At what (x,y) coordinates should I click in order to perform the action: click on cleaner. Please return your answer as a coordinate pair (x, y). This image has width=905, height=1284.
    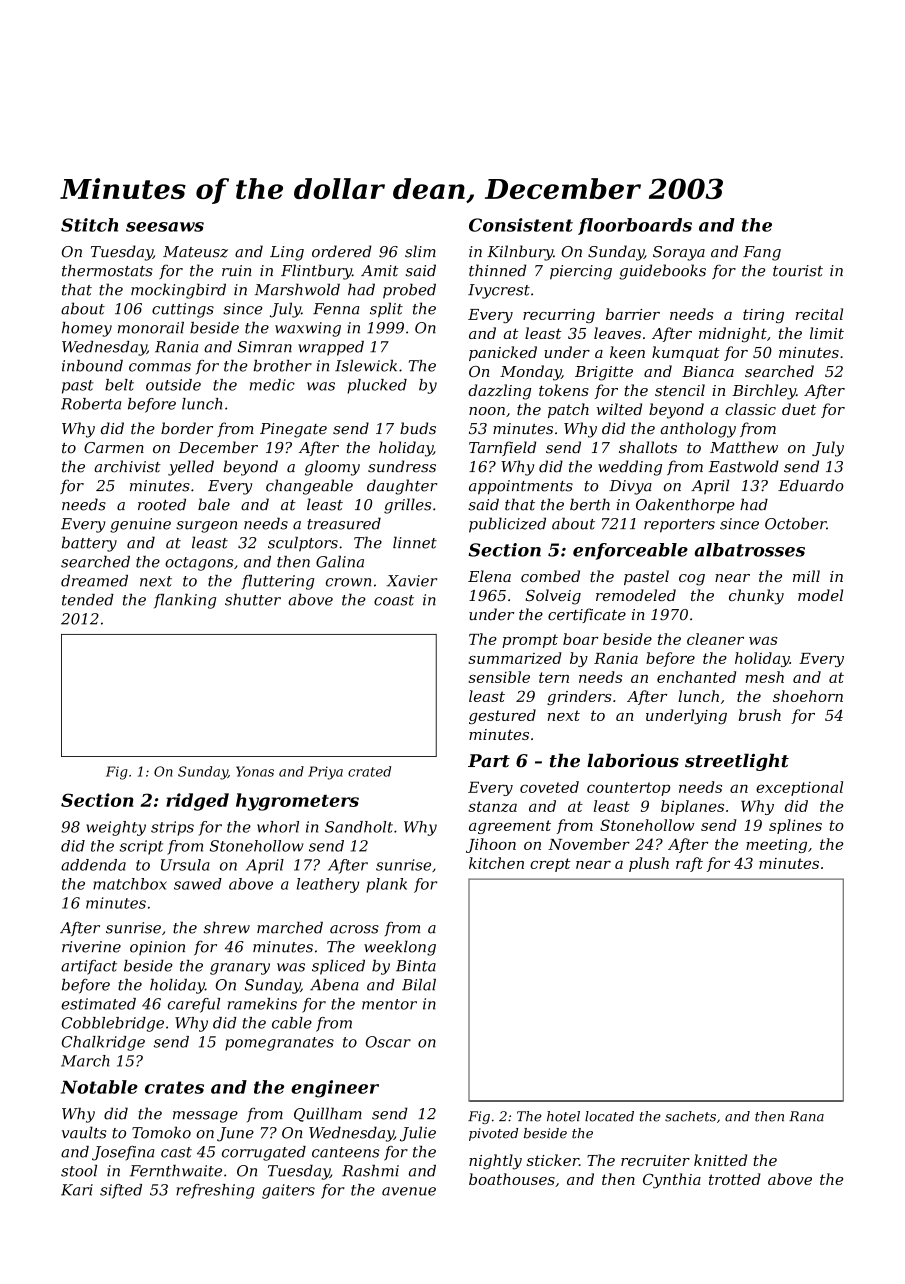
    Looking at the image, I should click on (715, 639).
